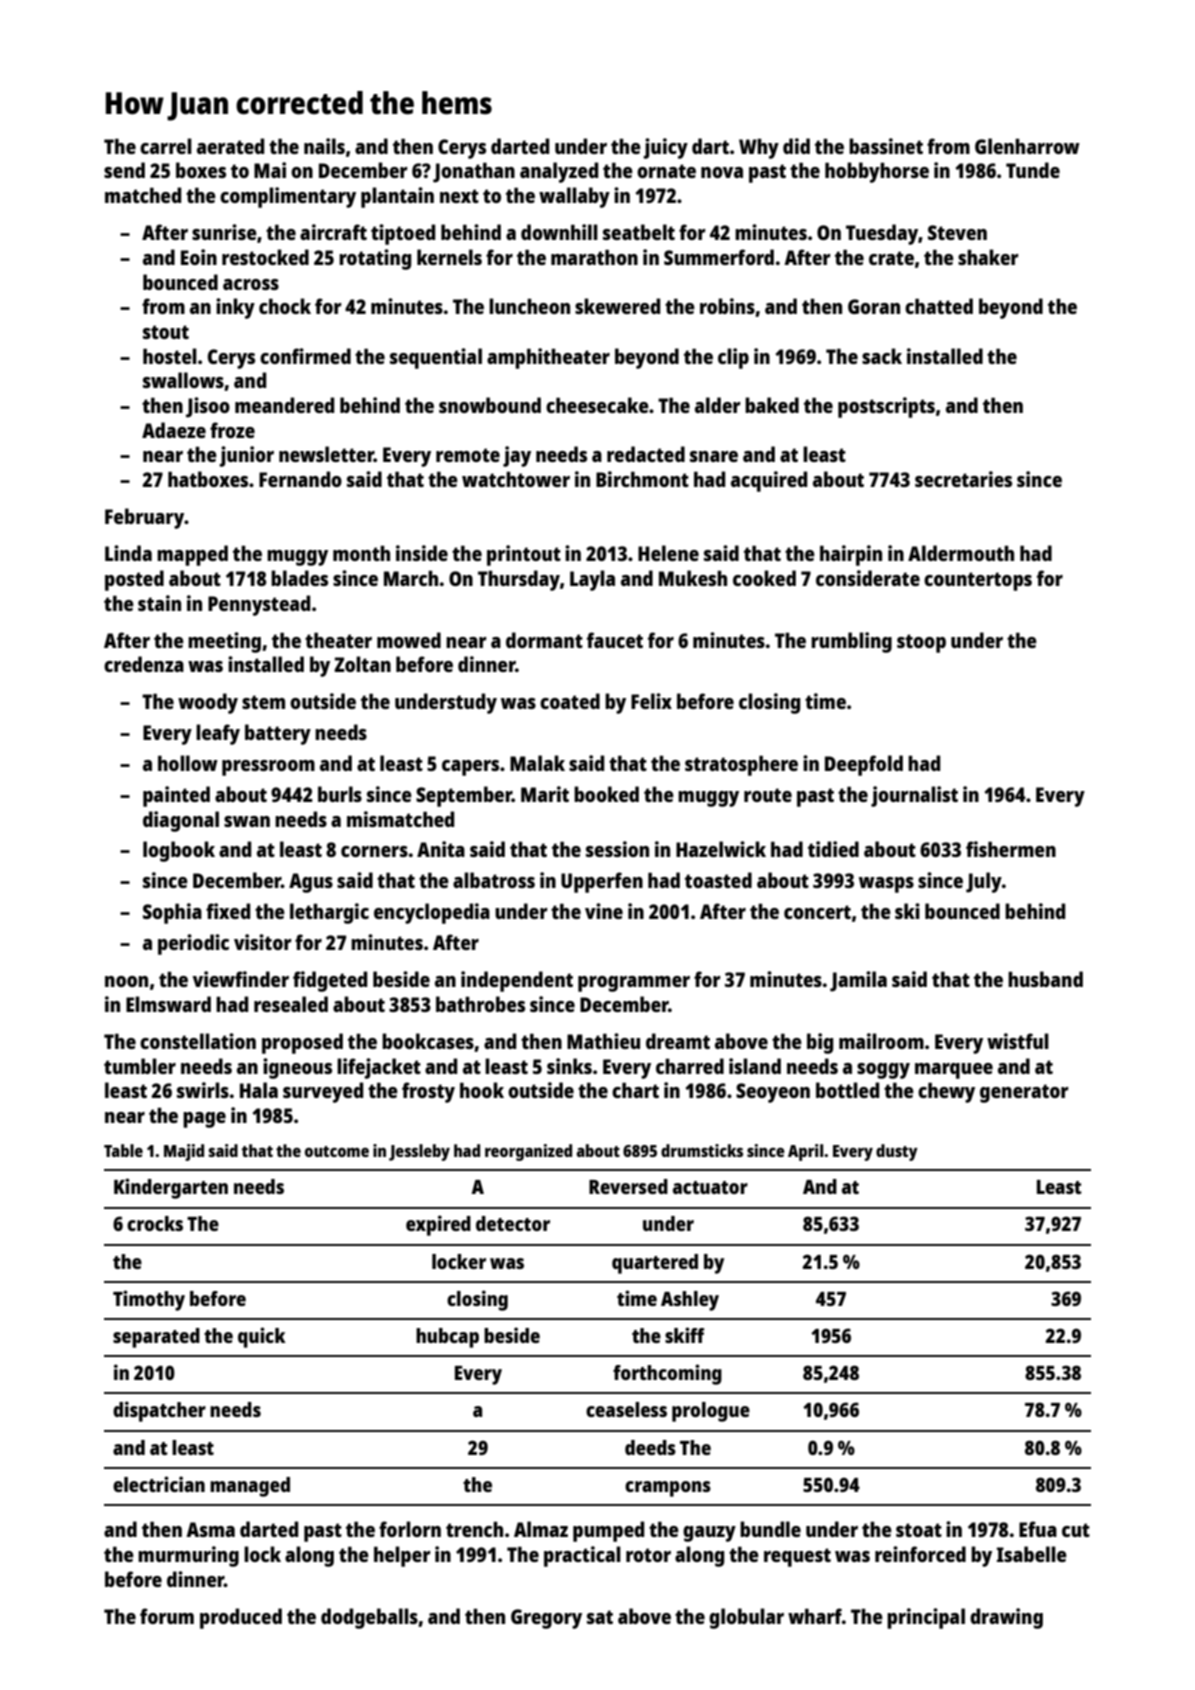 The image size is (1195, 1690). What do you see at coordinates (868, 578) in the screenshot?
I see `considerate` at bounding box center [868, 578].
